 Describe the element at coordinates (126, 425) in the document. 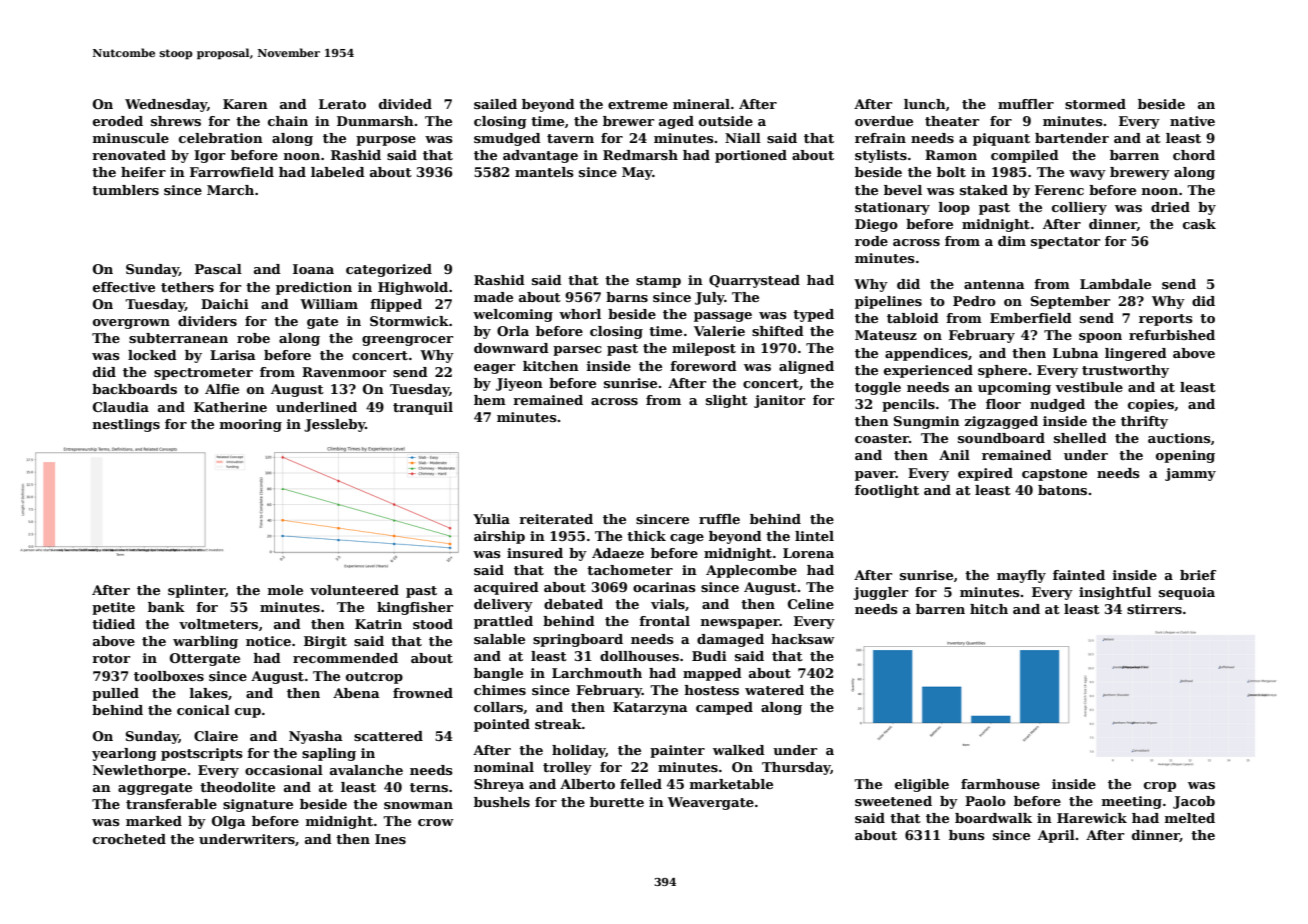

I see `nestlings` at that location.
